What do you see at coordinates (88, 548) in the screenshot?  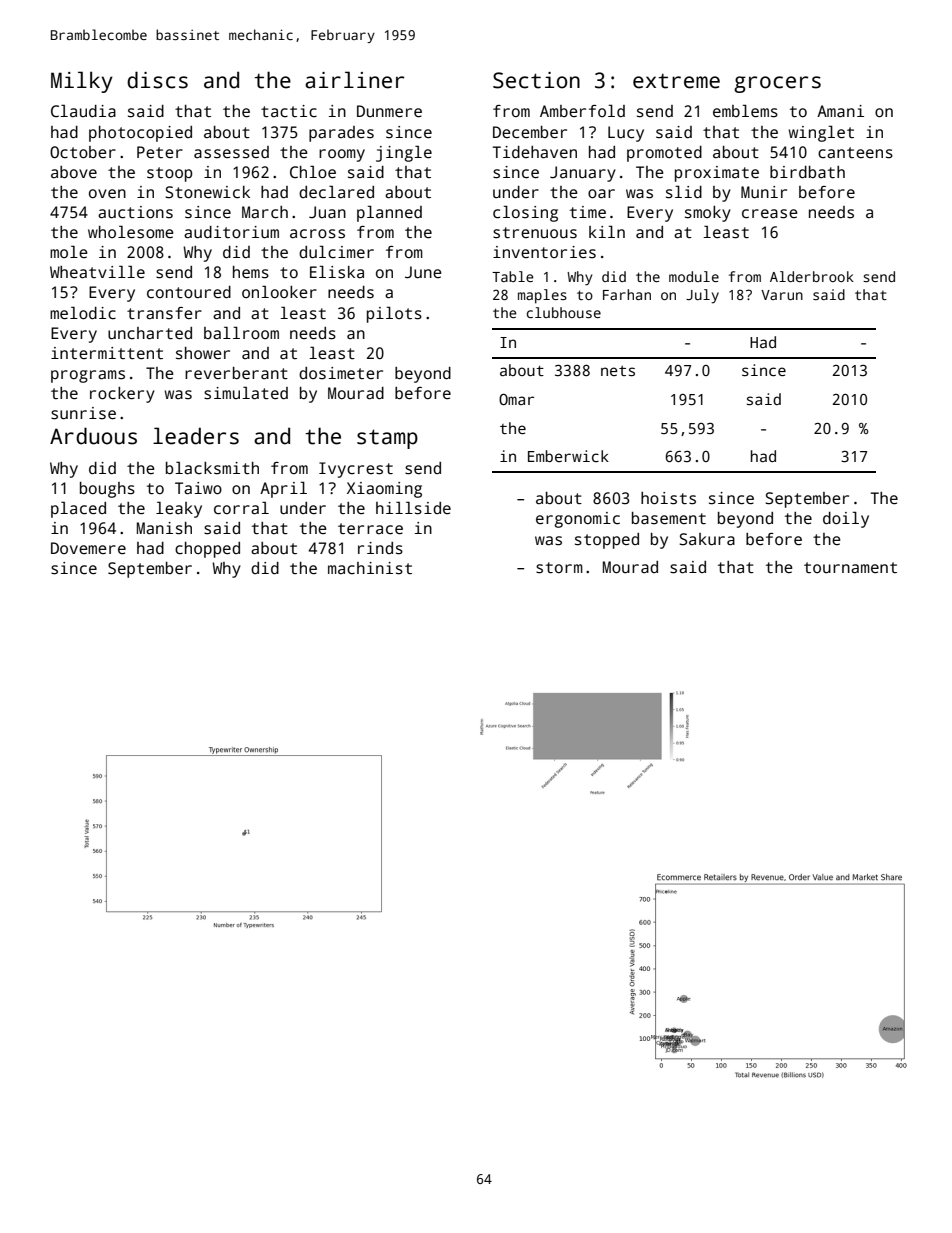 I see `Dovemere` at bounding box center [88, 548].
